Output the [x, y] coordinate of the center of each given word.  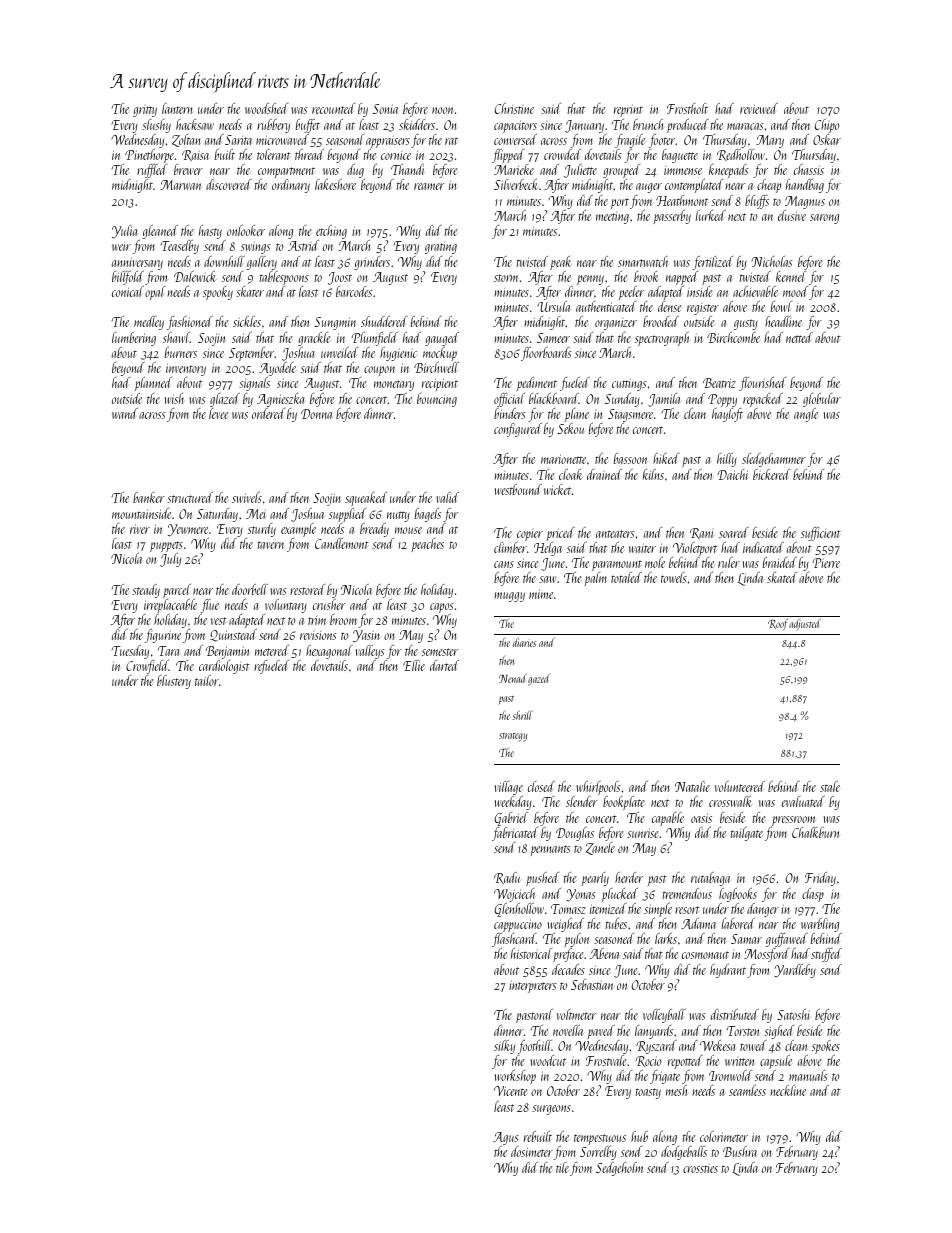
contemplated [694, 186]
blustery [174, 682]
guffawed [787, 940]
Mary [770, 141]
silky [504, 1047]
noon [442, 110]
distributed [735, 1014]
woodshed [266, 108]
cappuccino [518, 925]
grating [441, 248]
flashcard [514, 940]
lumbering [134, 339]
